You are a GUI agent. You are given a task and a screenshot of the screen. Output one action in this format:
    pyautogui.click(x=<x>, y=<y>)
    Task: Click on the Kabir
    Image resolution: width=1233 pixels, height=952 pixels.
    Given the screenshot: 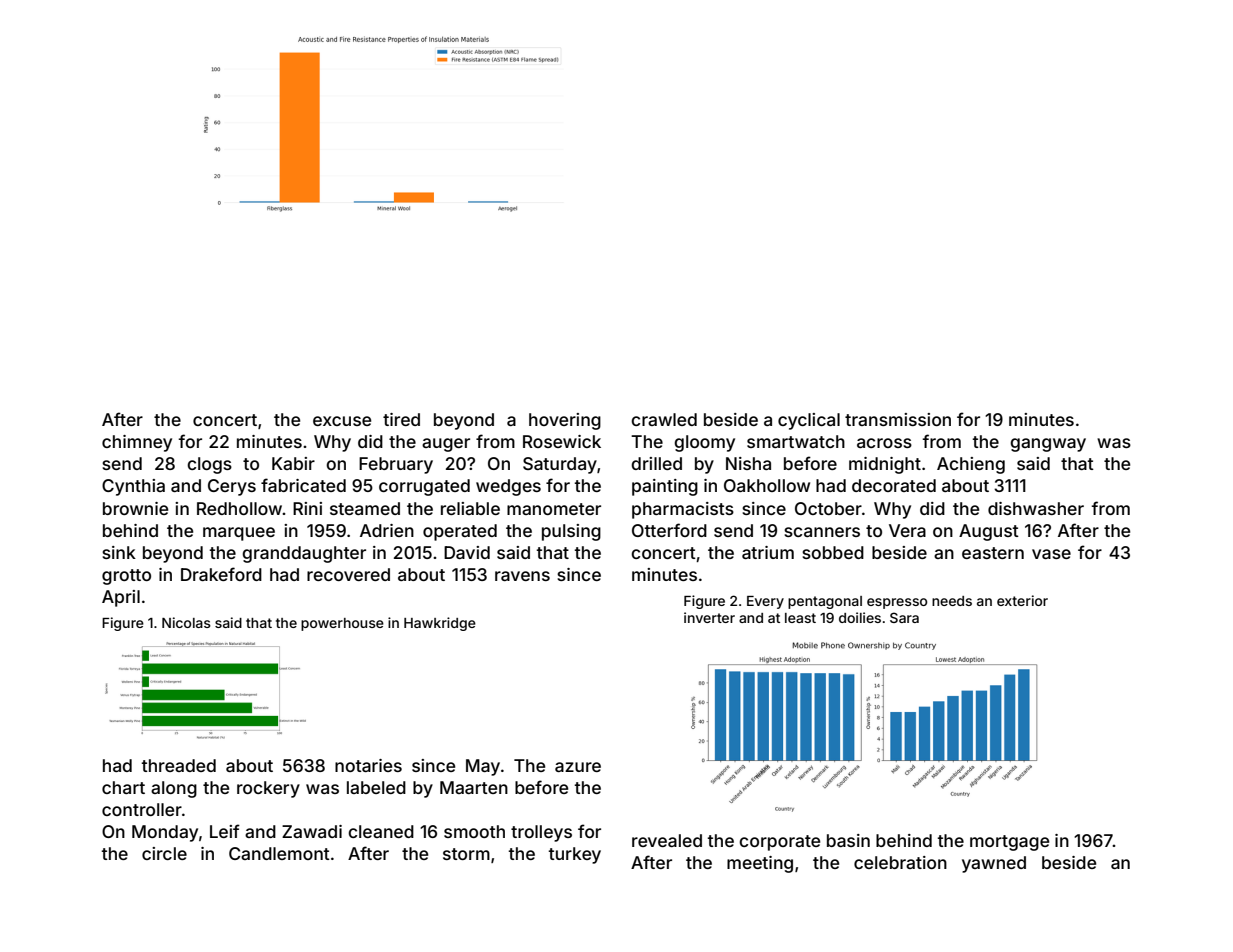 What is the action you would take?
    pyautogui.click(x=293, y=463)
